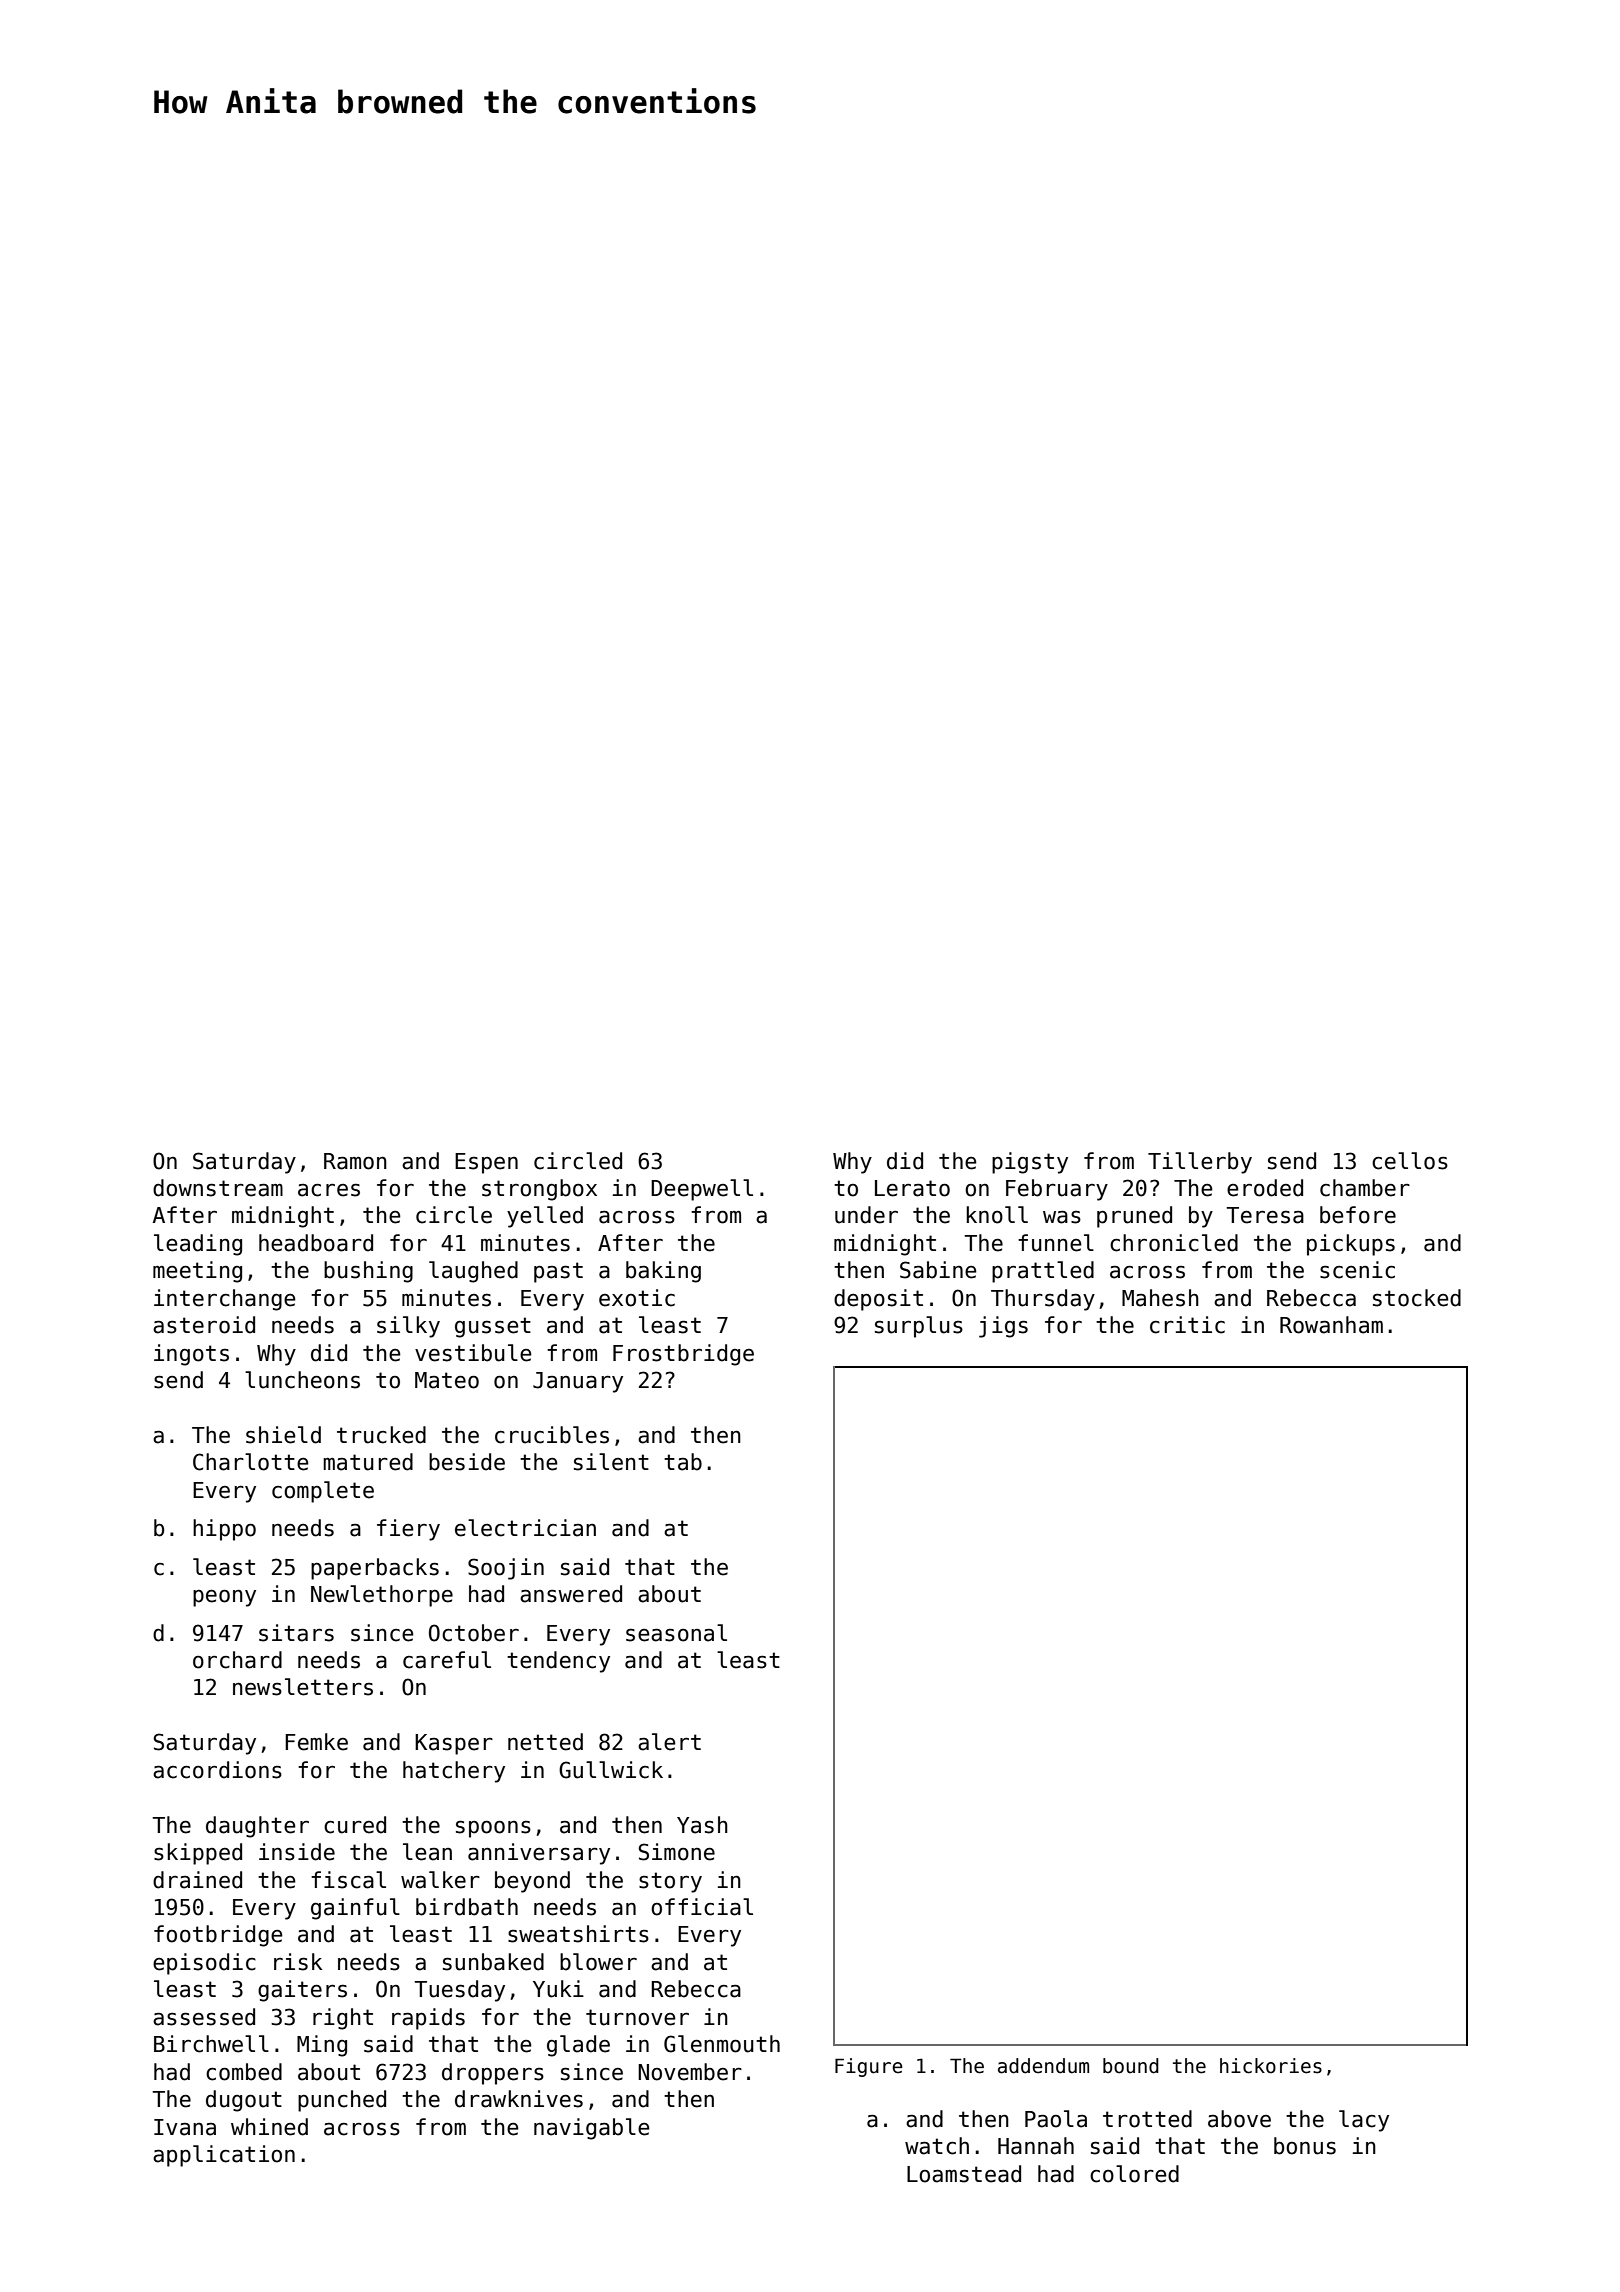 Image resolution: width=1620 pixels, height=2292 pixels. What do you see at coordinates (1134, 2174) in the screenshot?
I see `colored` at bounding box center [1134, 2174].
